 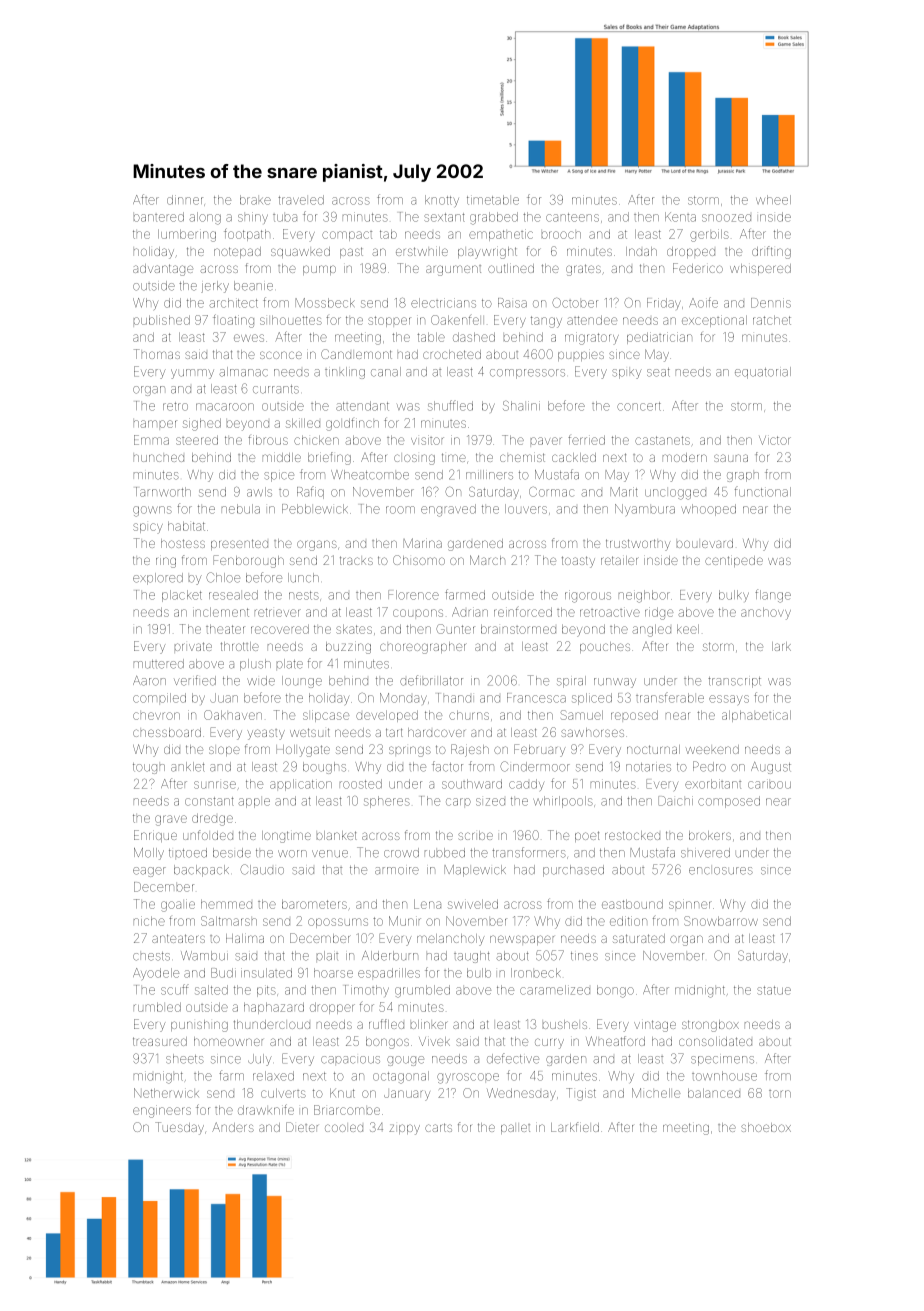 I want to click on enclosures, so click(x=721, y=871).
